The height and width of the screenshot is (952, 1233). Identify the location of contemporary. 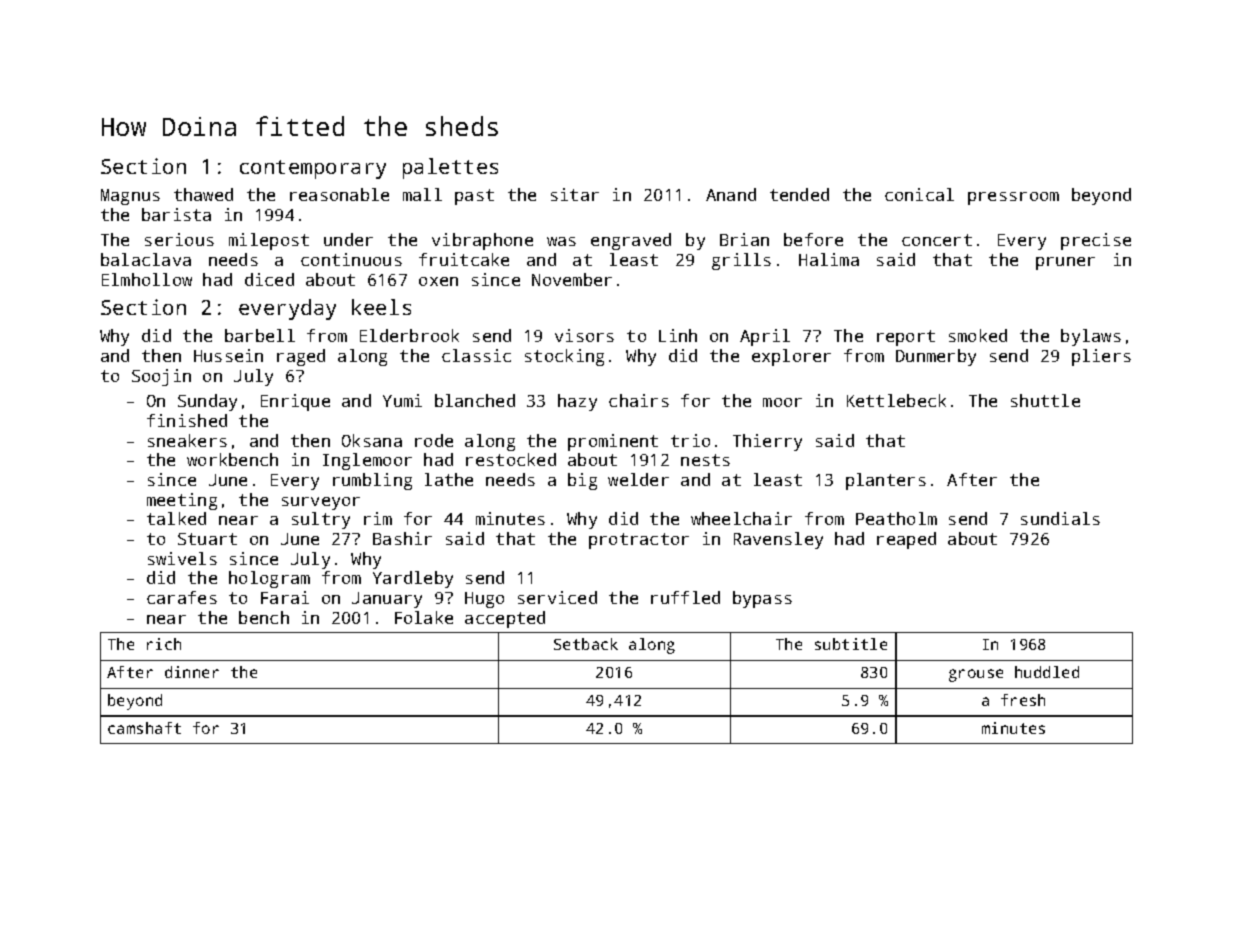
(313, 169).
